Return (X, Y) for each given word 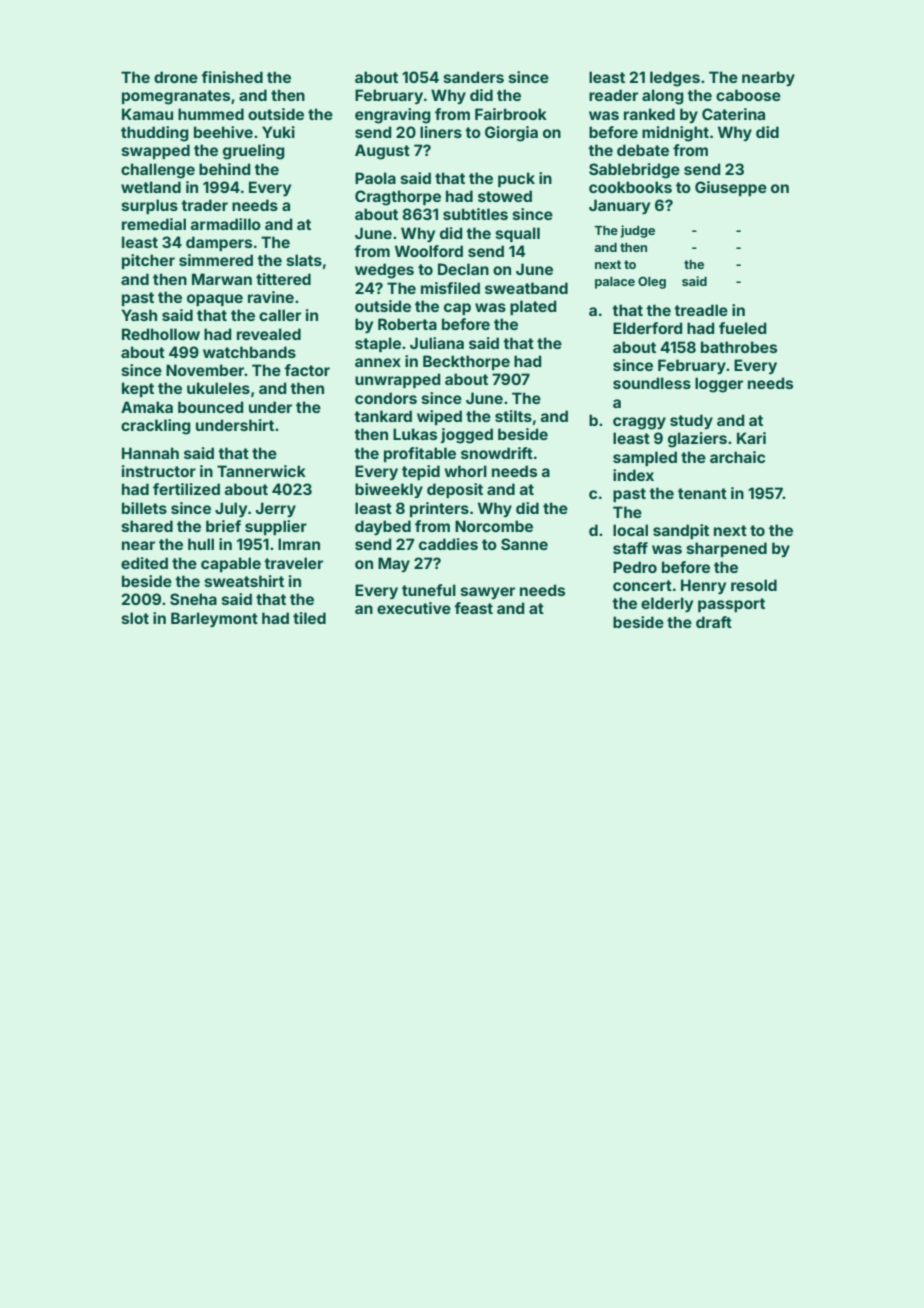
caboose (748, 95)
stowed (505, 196)
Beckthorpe (466, 362)
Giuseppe (731, 188)
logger (719, 385)
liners (441, 132)
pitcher (148, 261)
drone (176, 77)
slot (135, 618)
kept (138, 389)
